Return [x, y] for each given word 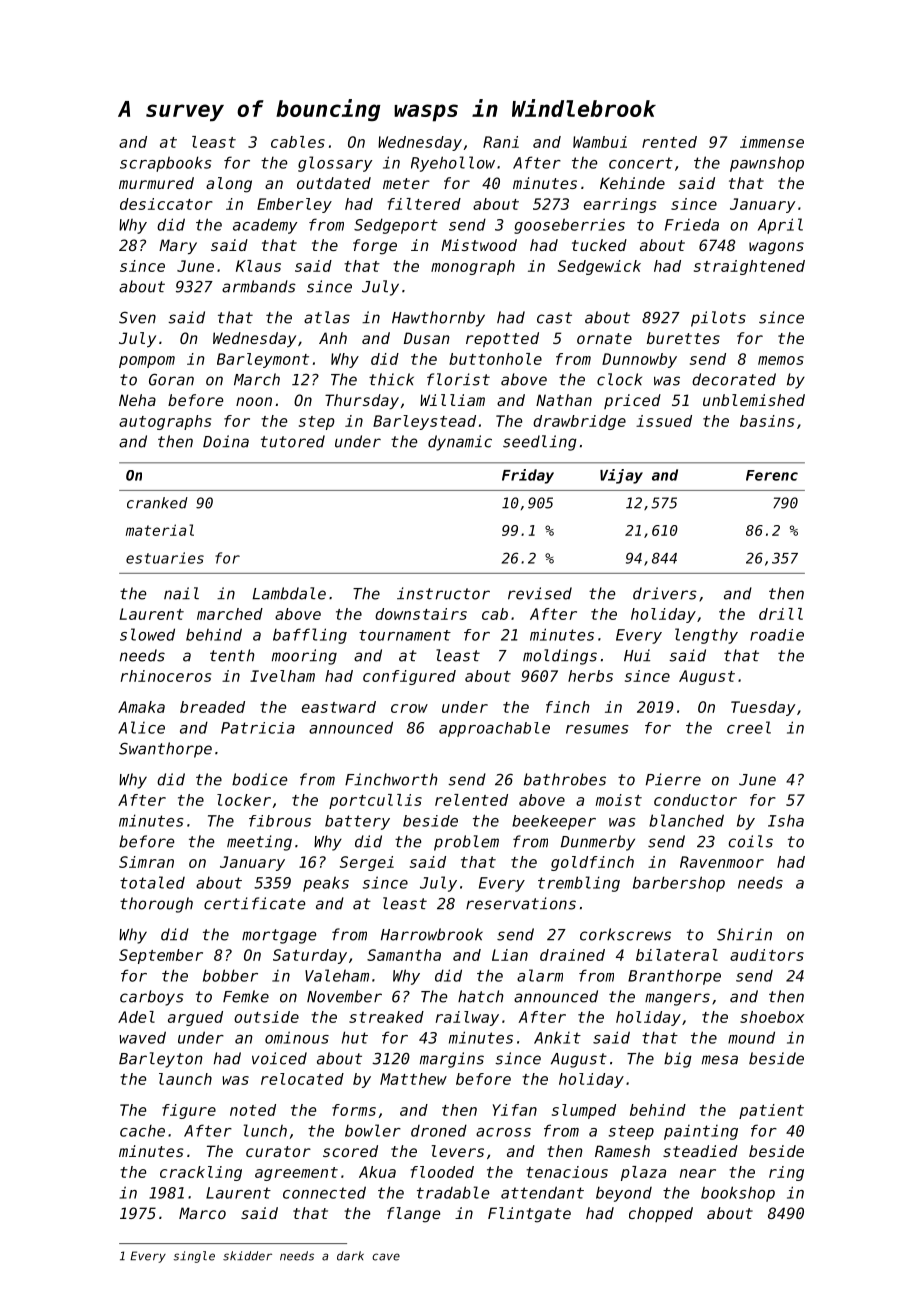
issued [664, 421]
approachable [494, 729]
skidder [247, 1256]
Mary [178, 246]
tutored [293, 441]
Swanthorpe [165, 750]
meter [406, 183]
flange [414, 1215]
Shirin [744, 934]
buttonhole [495, 359]
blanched [686, 820]
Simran [146, 862]
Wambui [600, 142]
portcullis [375, 801]
